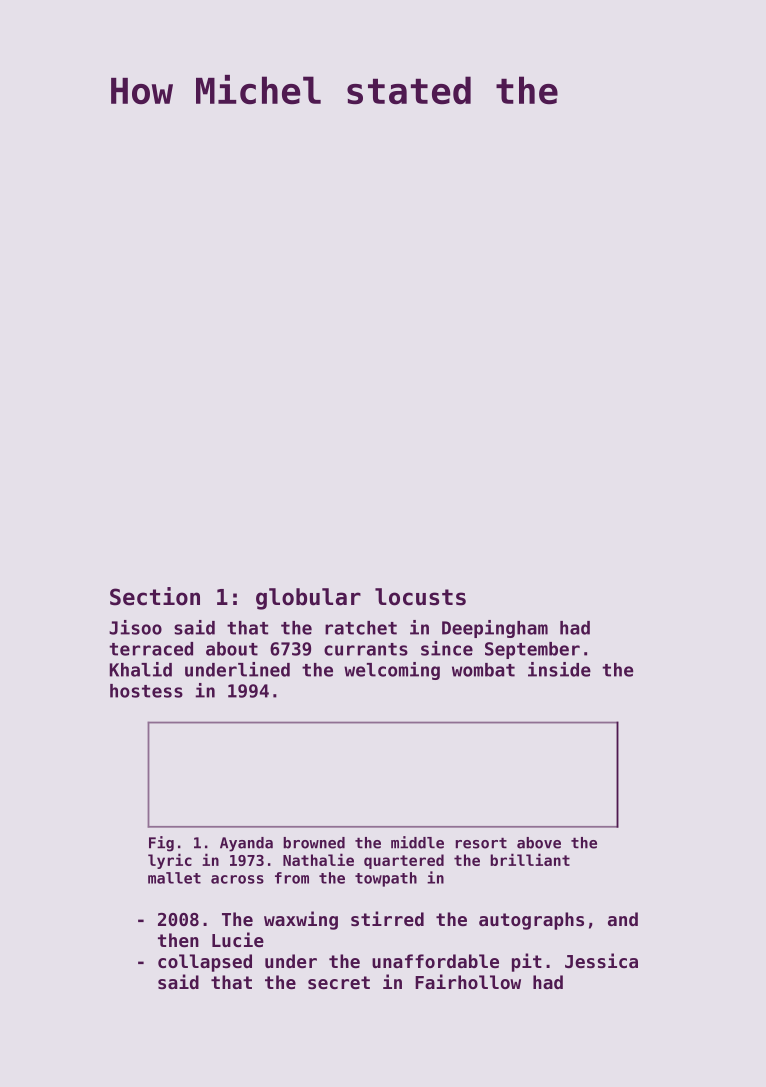  What do you see at coordinates (361, 628) in the screenshot?
I see `ratchet` at bounding box center [361, 628].
